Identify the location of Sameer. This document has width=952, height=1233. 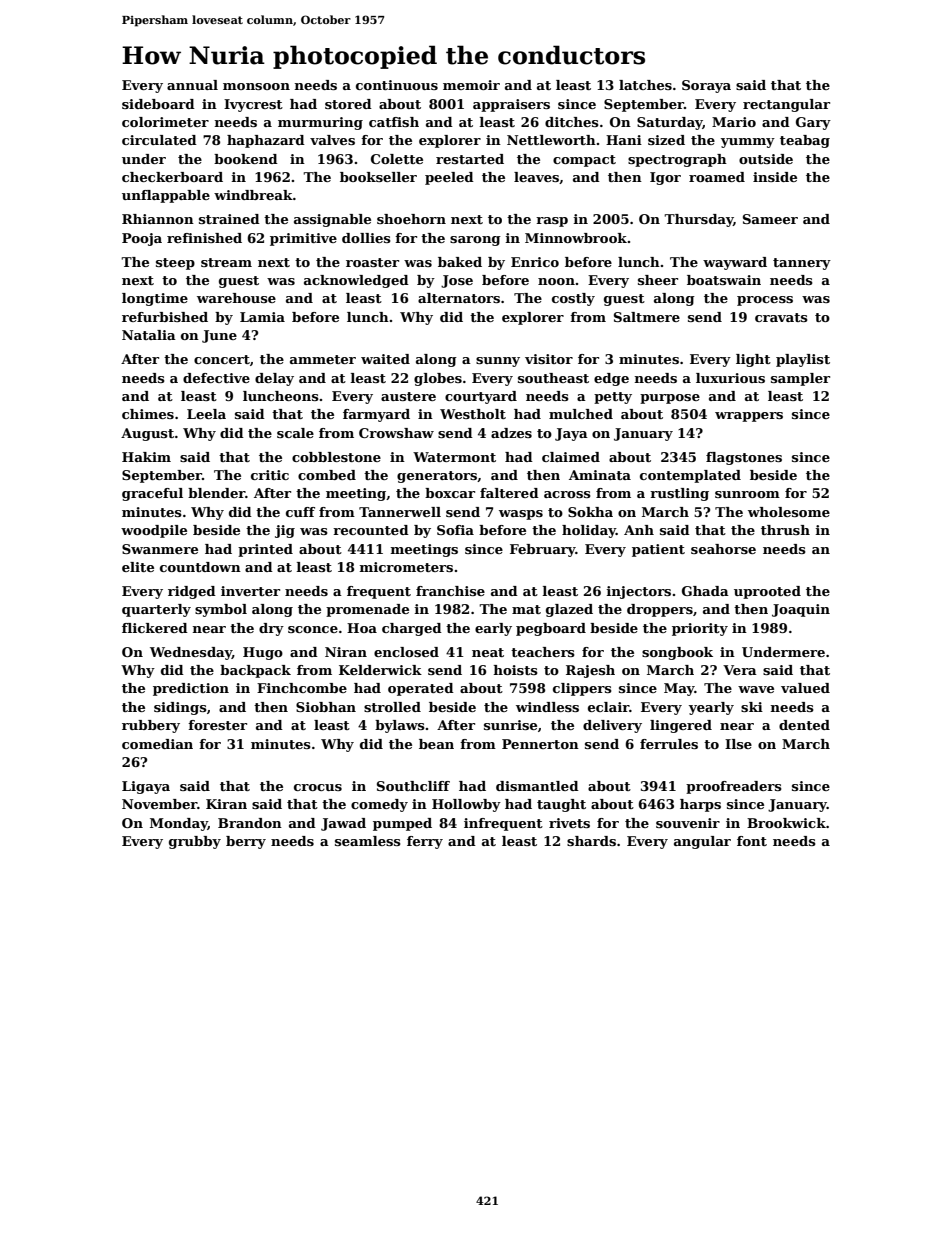
(770, 219).
